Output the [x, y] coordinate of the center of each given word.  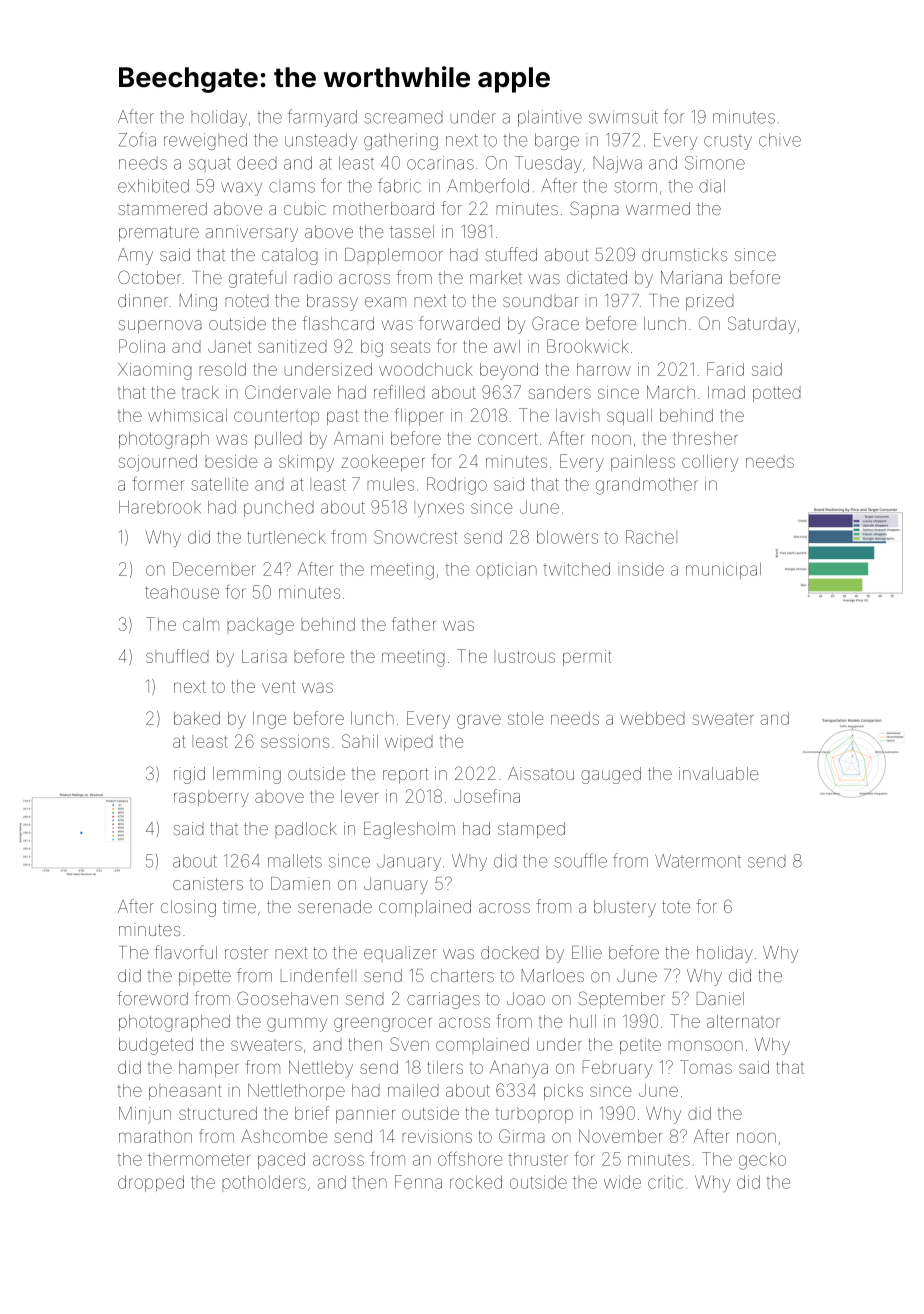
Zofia [137, 139]
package [260, 626]
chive [780, 140]
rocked [476, 1182]
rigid [189, 775]
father [414, 624]
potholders [264, 1183]
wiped [409, 743]
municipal [723, 570]
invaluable [718, 773]
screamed [403, 117]
